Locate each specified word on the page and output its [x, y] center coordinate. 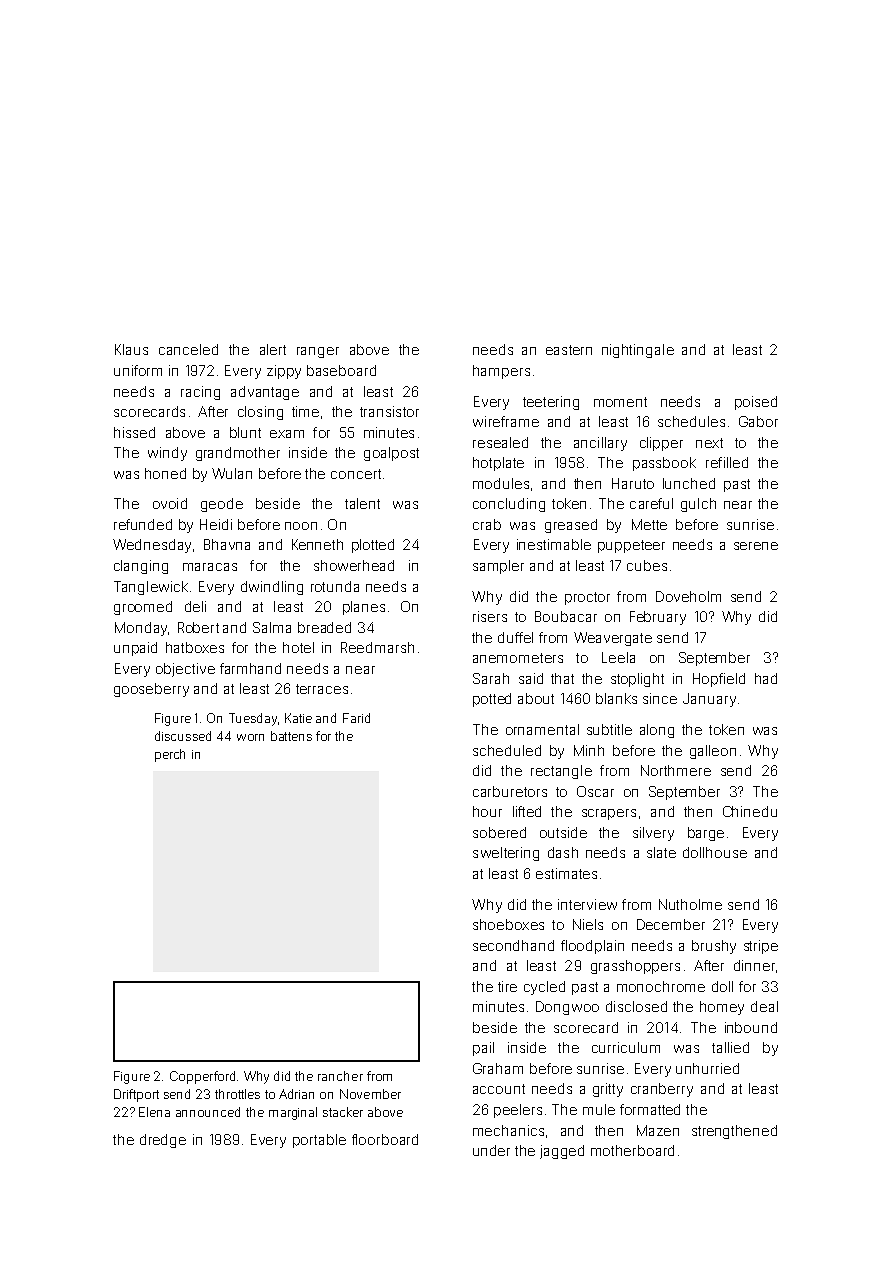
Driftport [136, 1095]
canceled [188, 349]
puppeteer [631, 546]
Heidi [216, 524]
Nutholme [690, 904]
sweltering [506, 854]
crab [487, 524]
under [491, 1150]
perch [170, 755]
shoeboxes [508, 924]
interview [587, 904]
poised [756, 403]
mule [599, 1109]
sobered [499, 832]
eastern [569, 350]
